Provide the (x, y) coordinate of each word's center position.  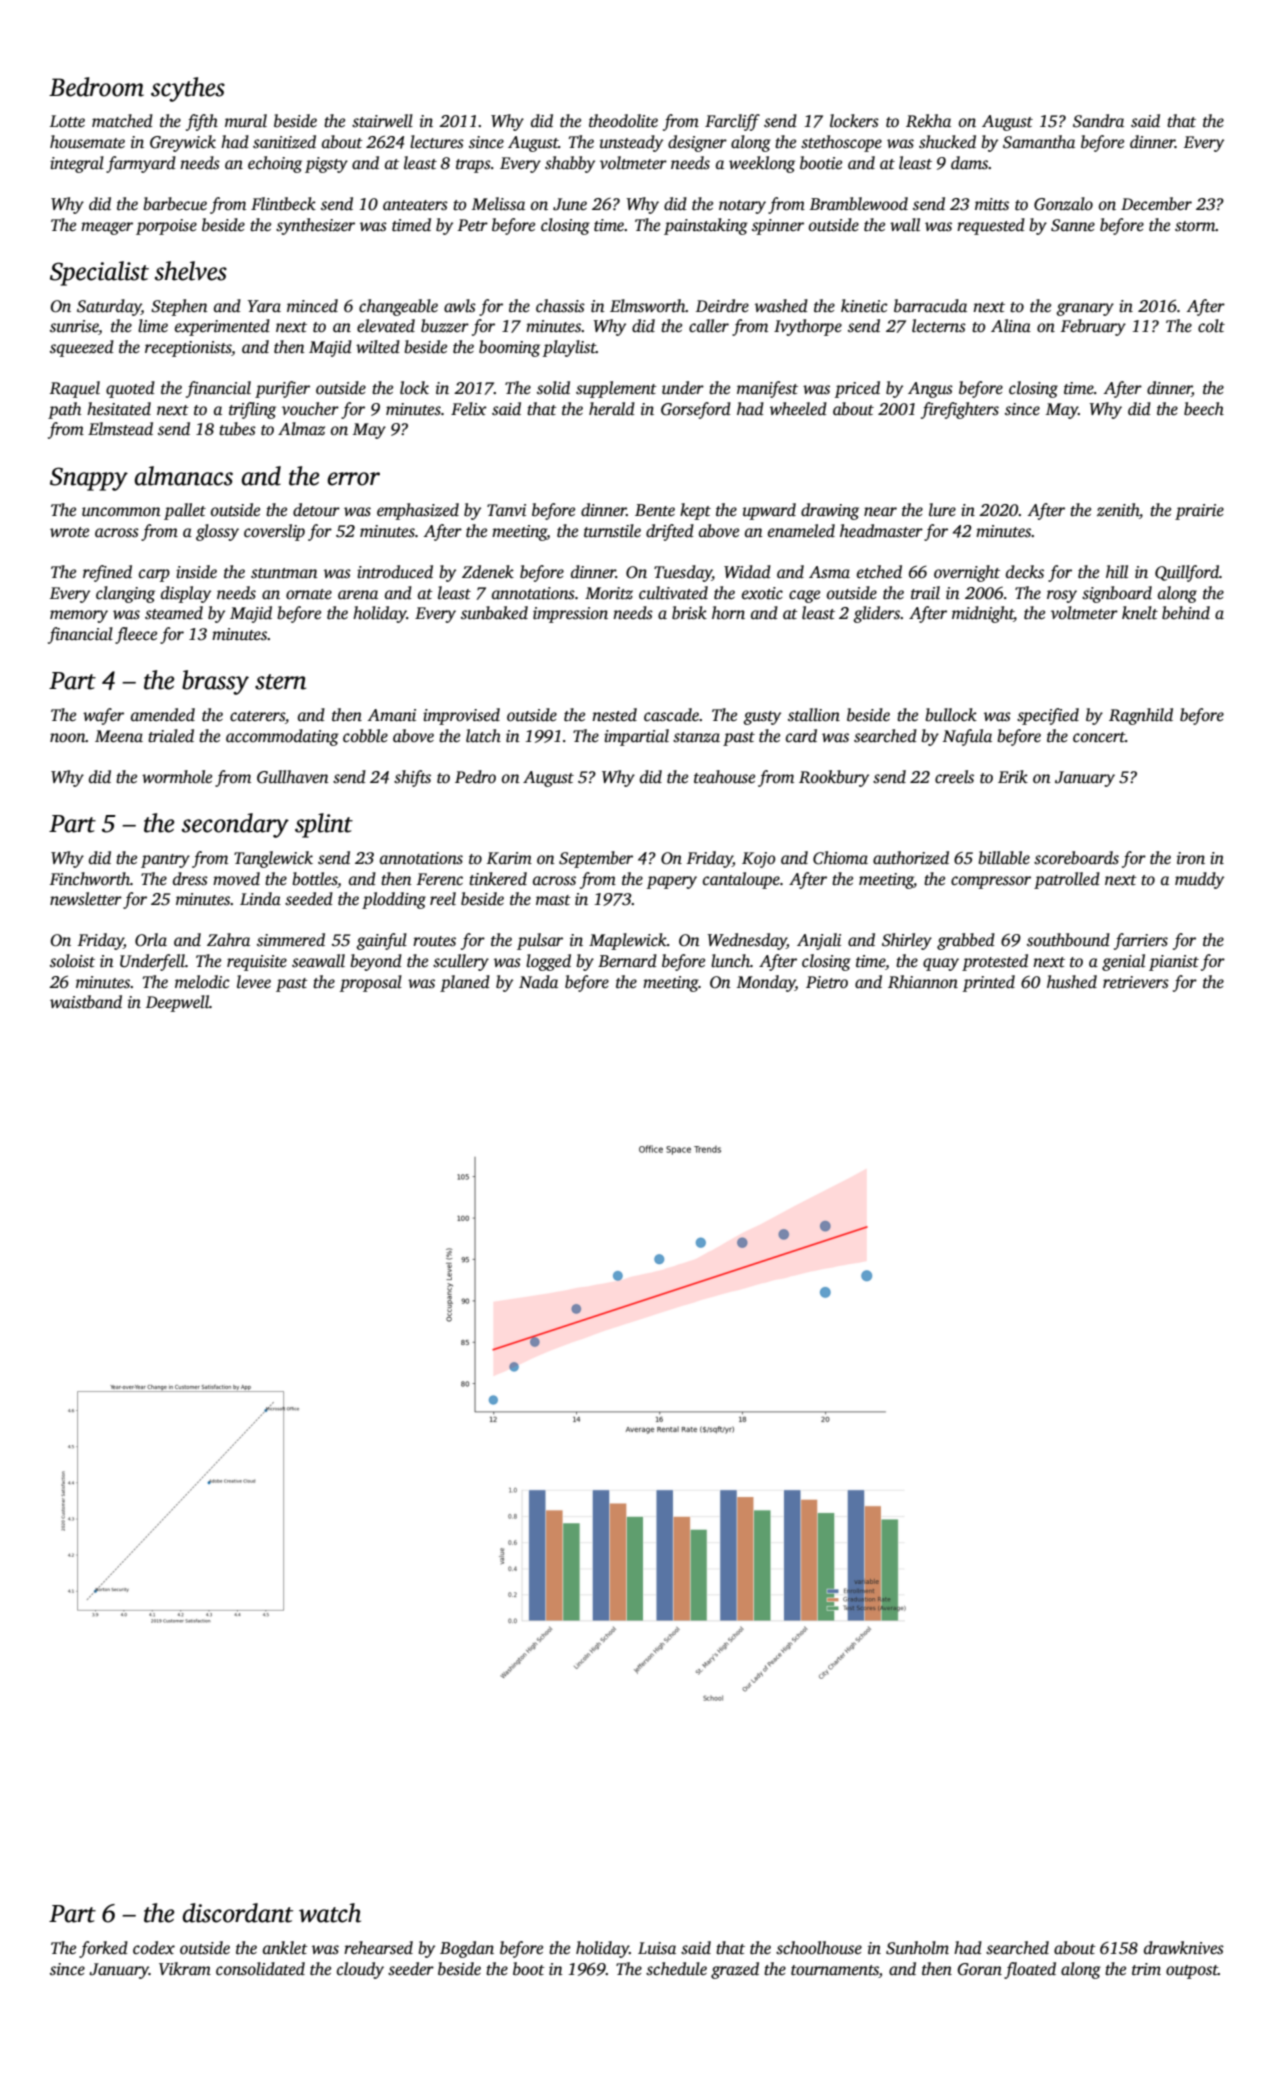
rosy (1062, 596)
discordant (237, 1913)
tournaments (835, 1970)
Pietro (827, 982)
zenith (1118, 509)
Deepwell (177, 1003)
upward (769, 511)
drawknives (1184, 1948)
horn (728, 612)
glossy (217, 532)
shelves (191, 271)
